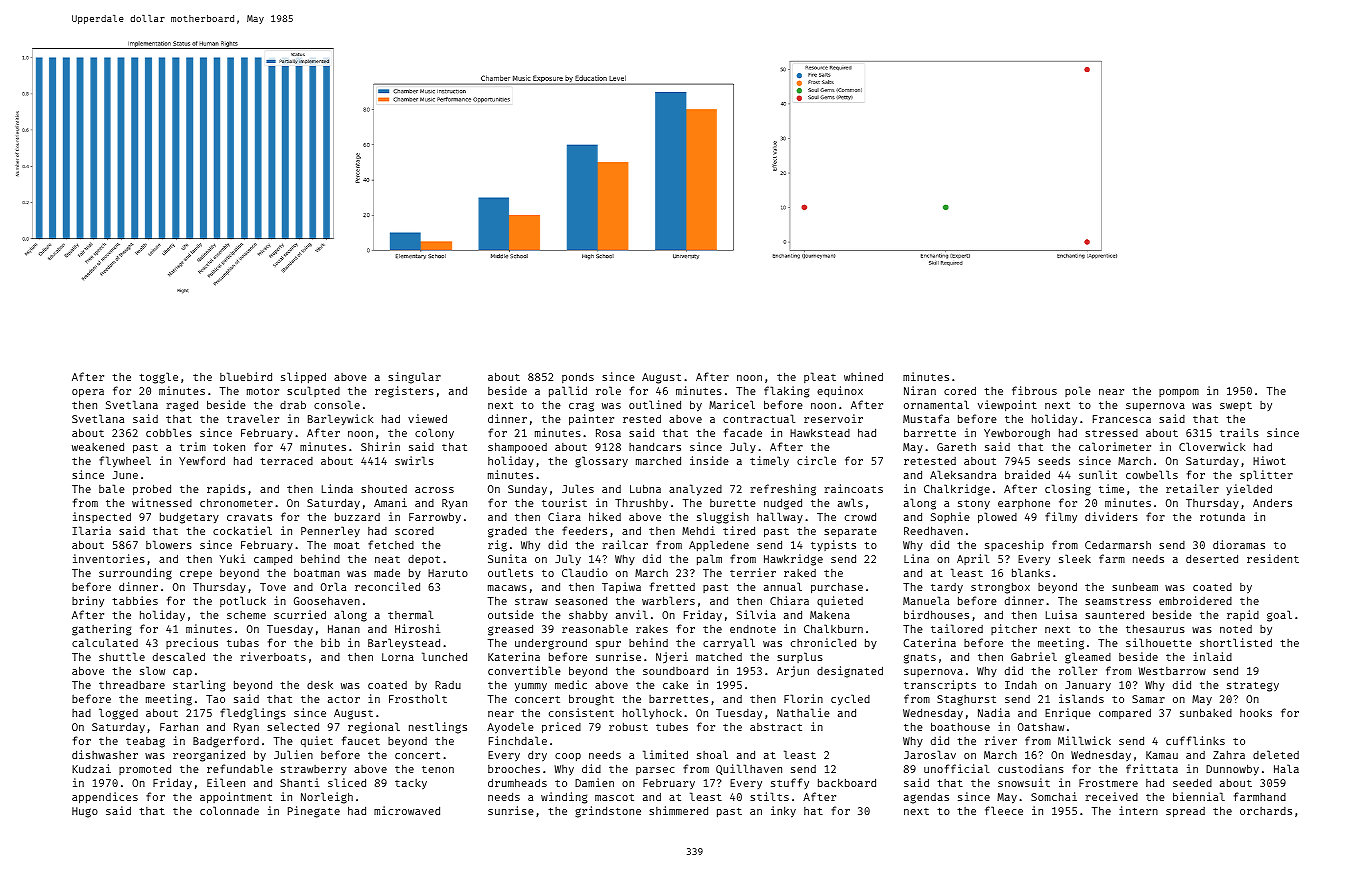  Describe the element at coordinates (698, 530) in the image. I see `Mehdi` at that location.
